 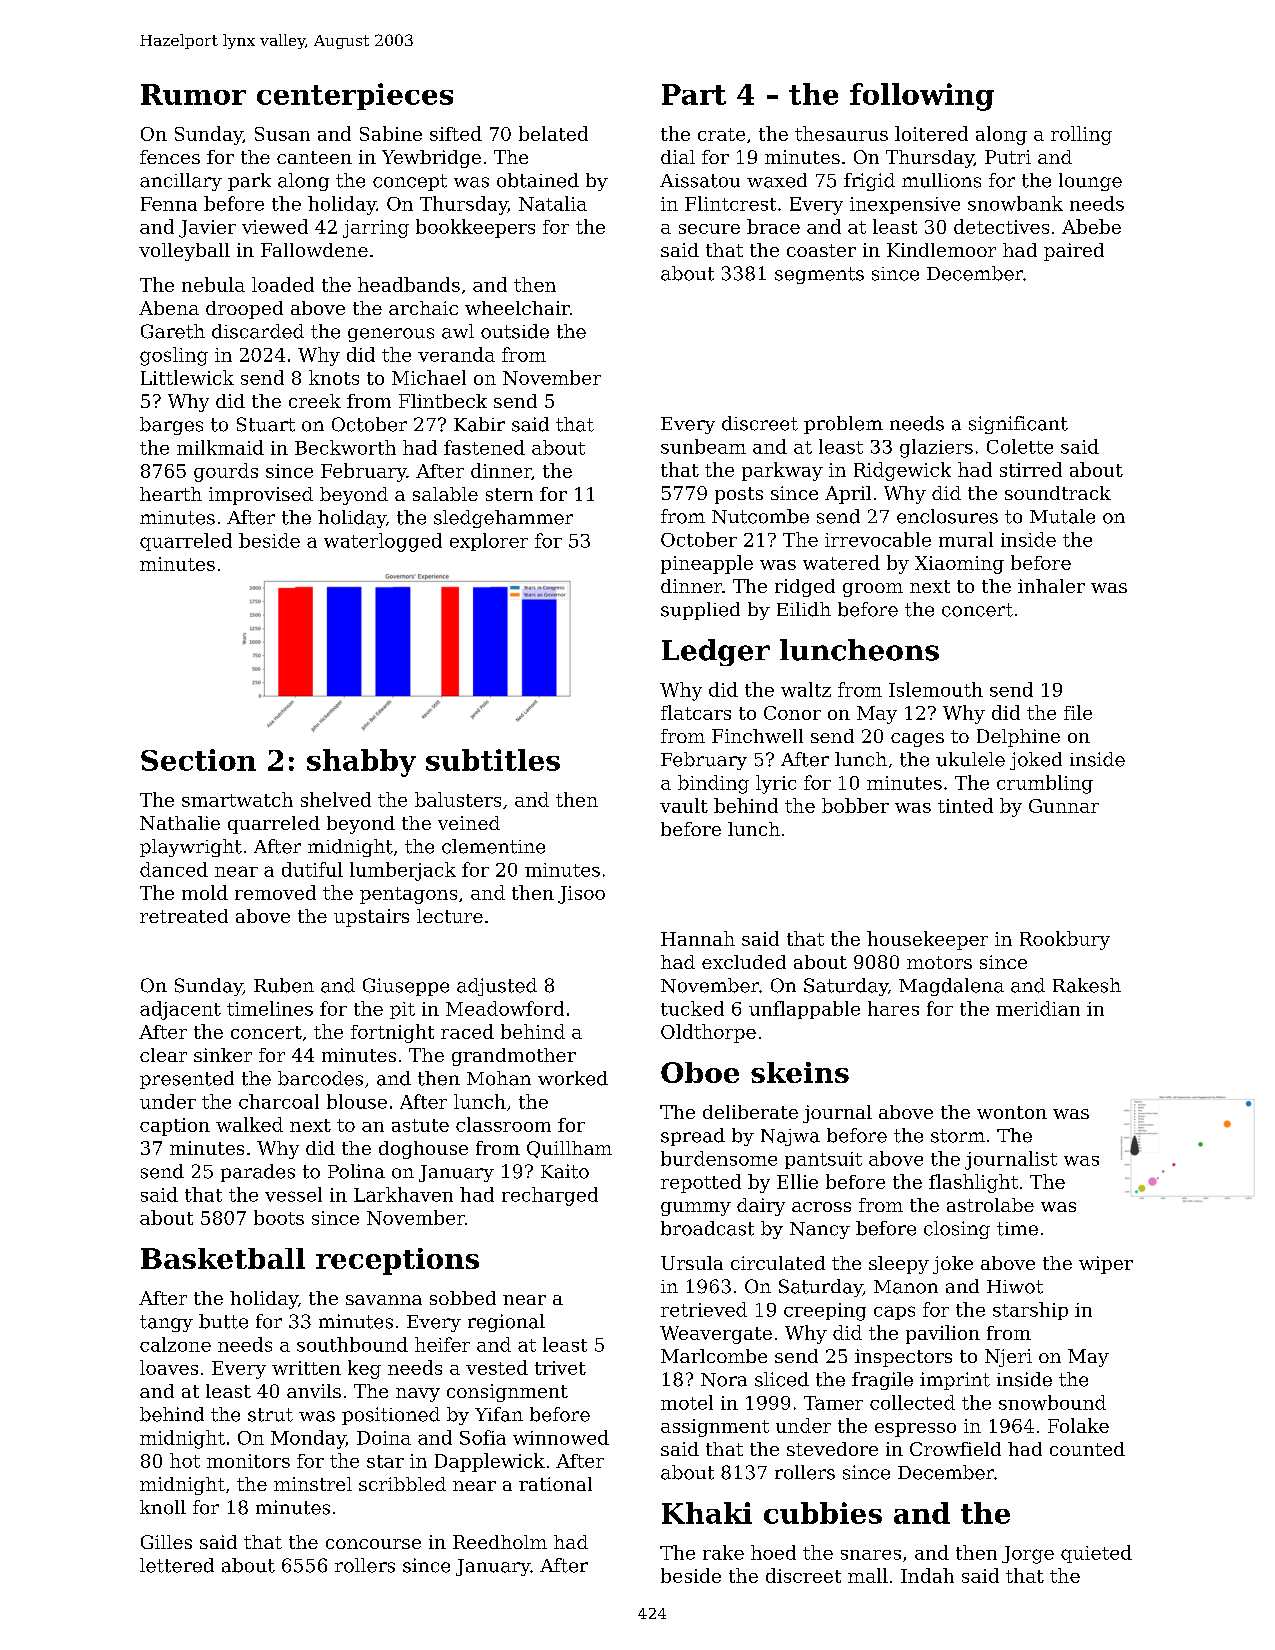 What do you see at coordinates (261, 496) in the page?
I see `improvised` at bounding box center [261, 496].
